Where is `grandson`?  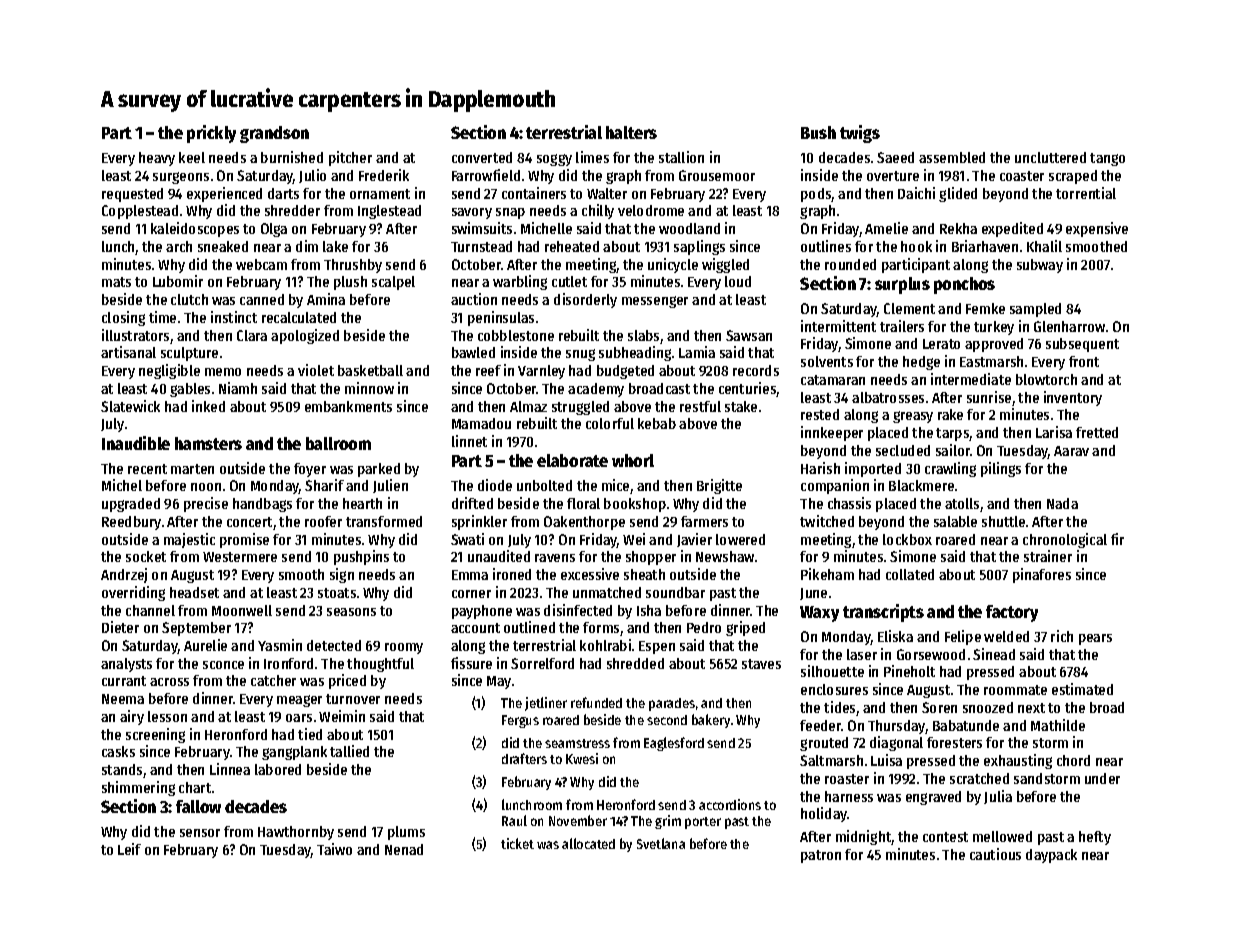 grandson is located at coordinates (274, 134).
